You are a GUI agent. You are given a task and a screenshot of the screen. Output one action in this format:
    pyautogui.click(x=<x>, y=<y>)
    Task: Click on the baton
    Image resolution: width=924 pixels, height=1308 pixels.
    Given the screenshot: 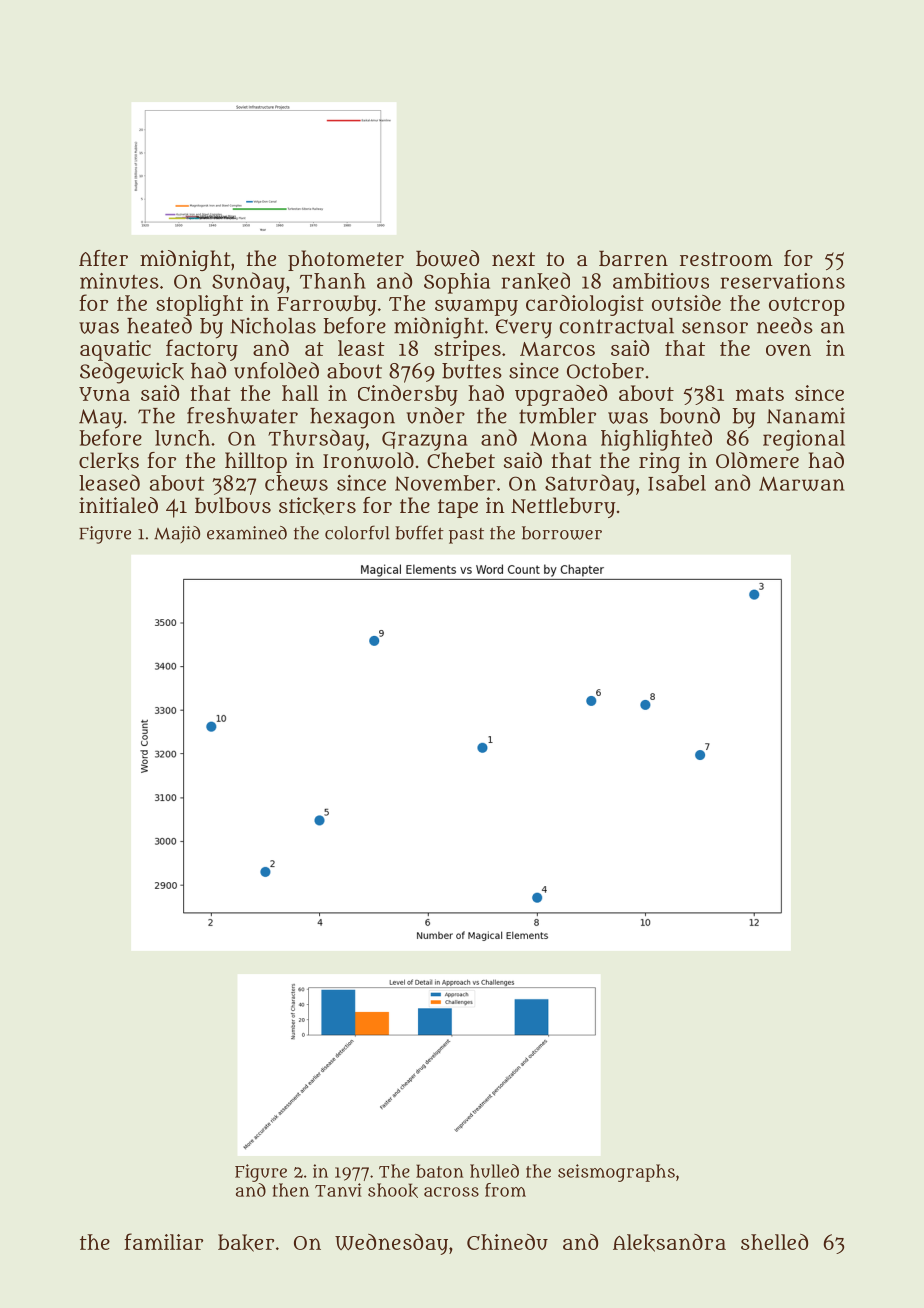 What is the action you would take?
    pyautogui.click(x=440, y=1171)
